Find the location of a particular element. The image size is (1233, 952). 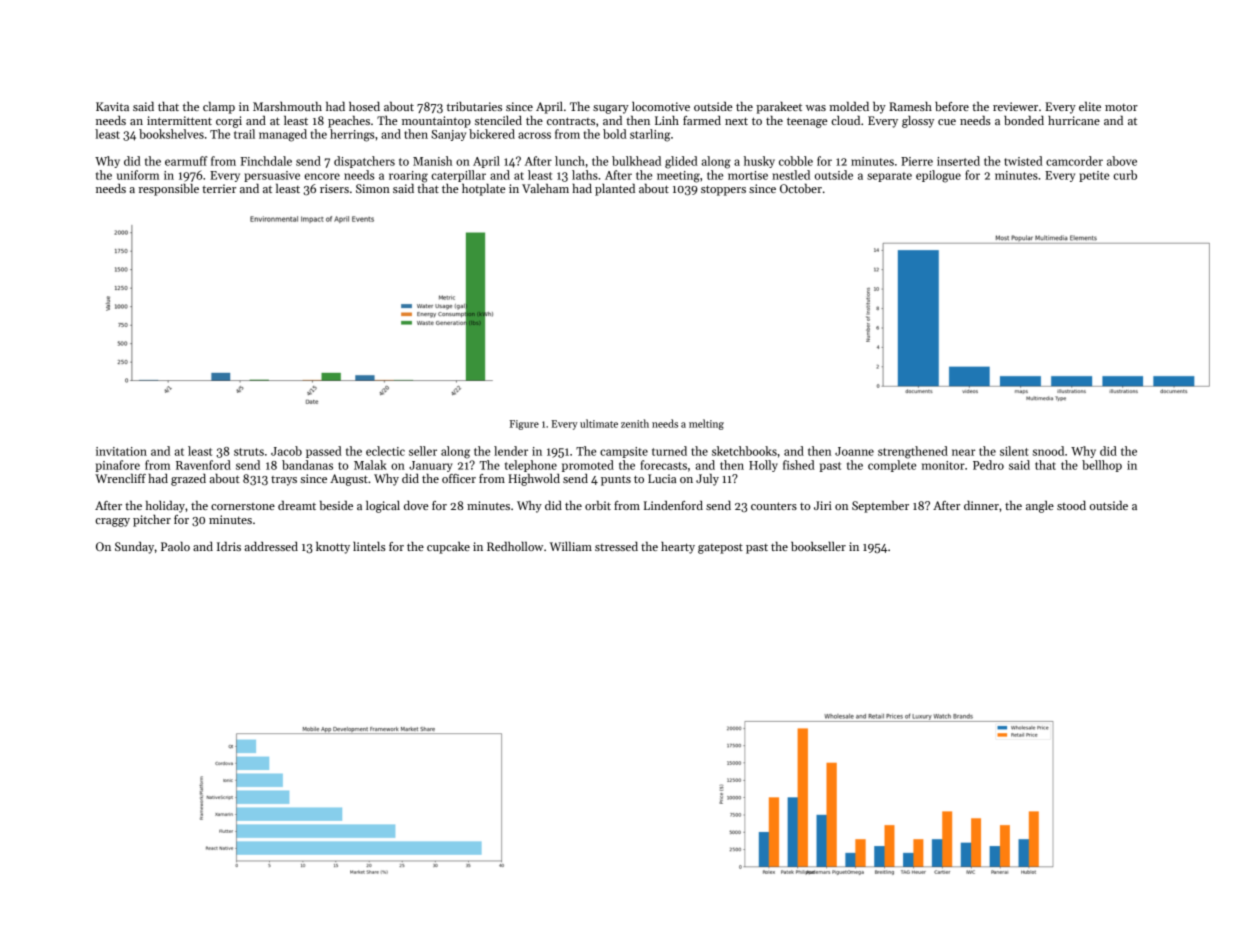

stoppers is located at coordinates (723, 190).
